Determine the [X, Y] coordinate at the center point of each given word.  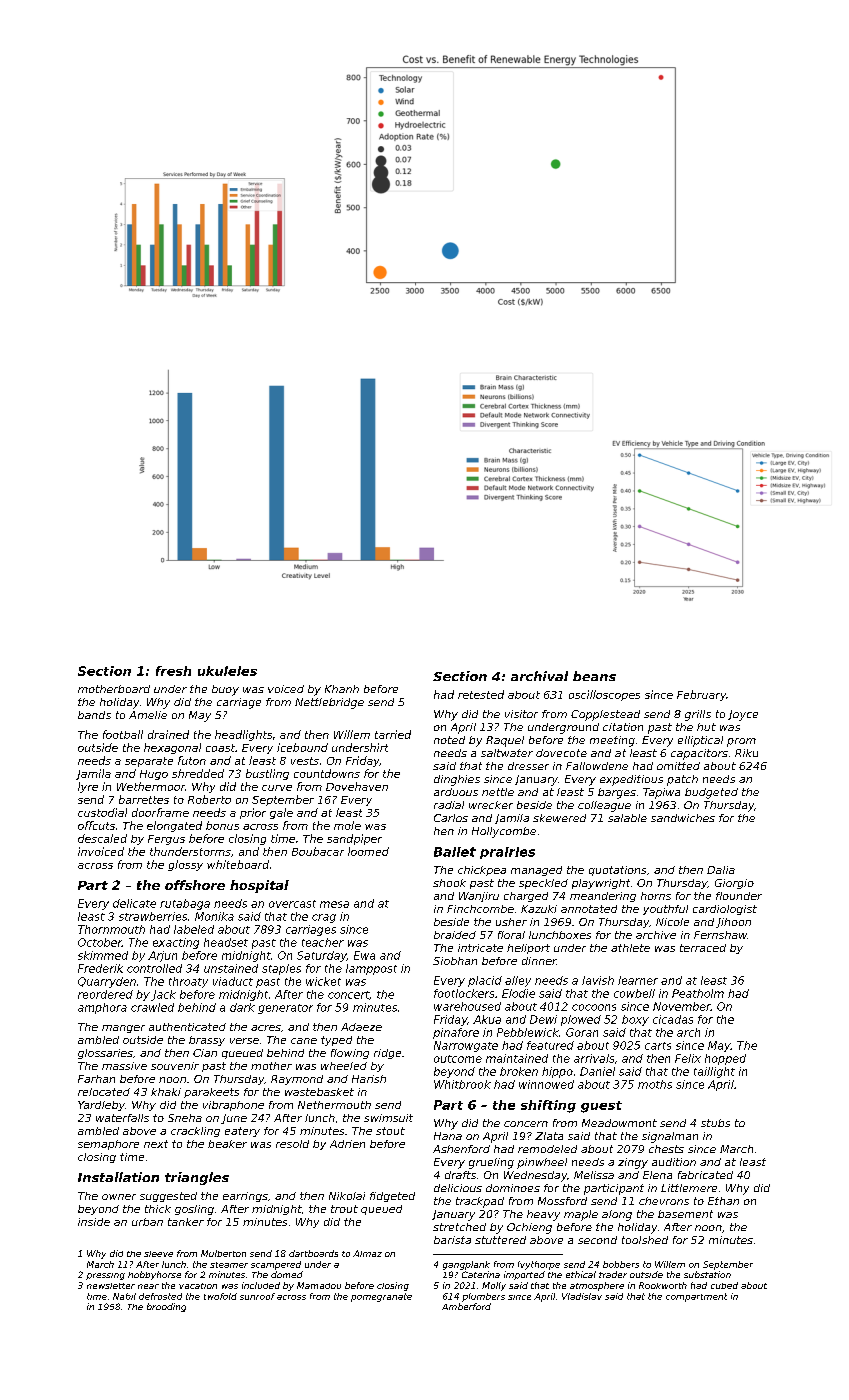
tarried [393, 734]
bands [94, 715]
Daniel [597, 1071]
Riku [746, 753]
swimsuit [388, 1118]
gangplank [466, 1265]
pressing [105, 1276]
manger [123, 1029]
